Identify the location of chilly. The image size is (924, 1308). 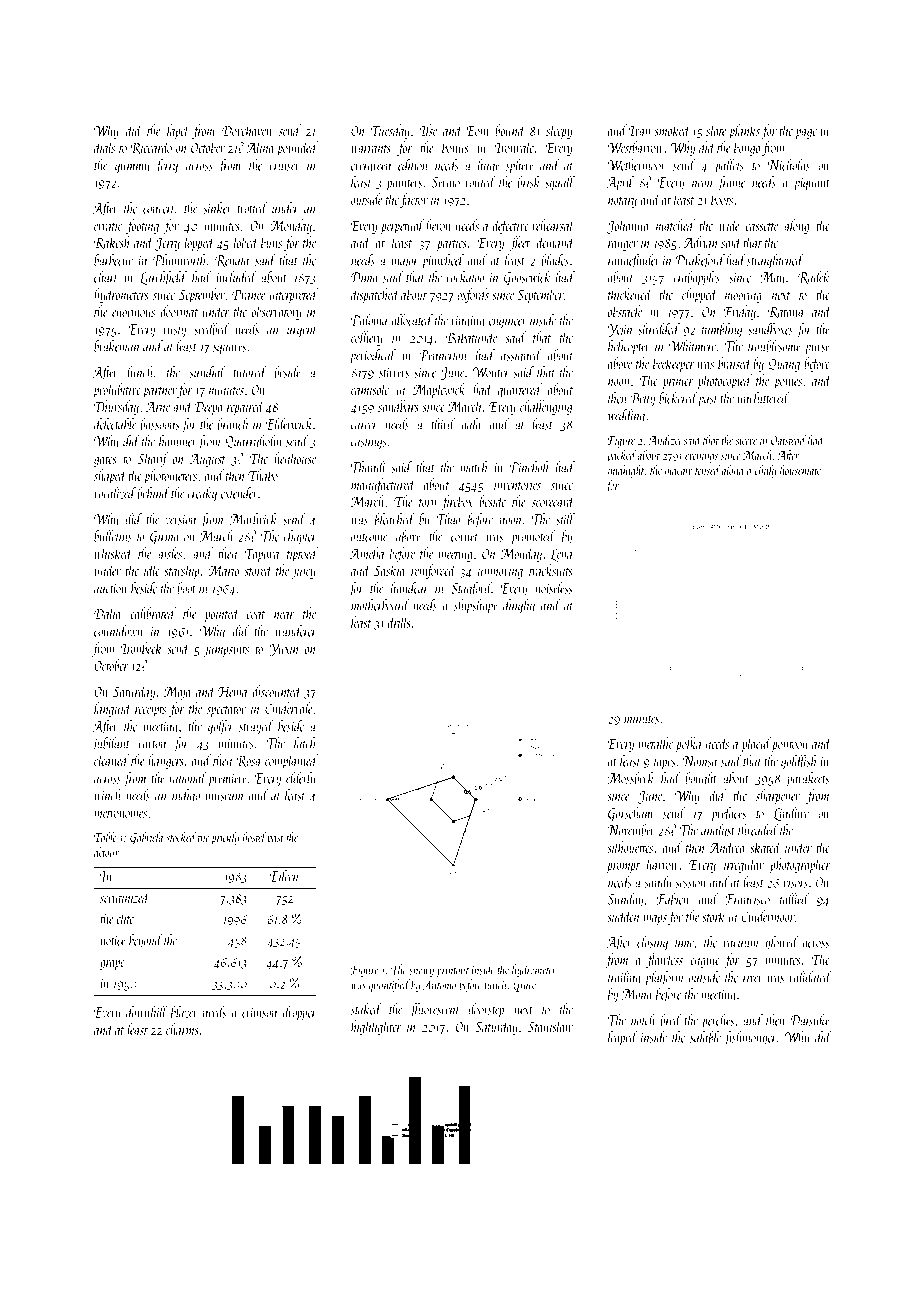
(765, 471).
